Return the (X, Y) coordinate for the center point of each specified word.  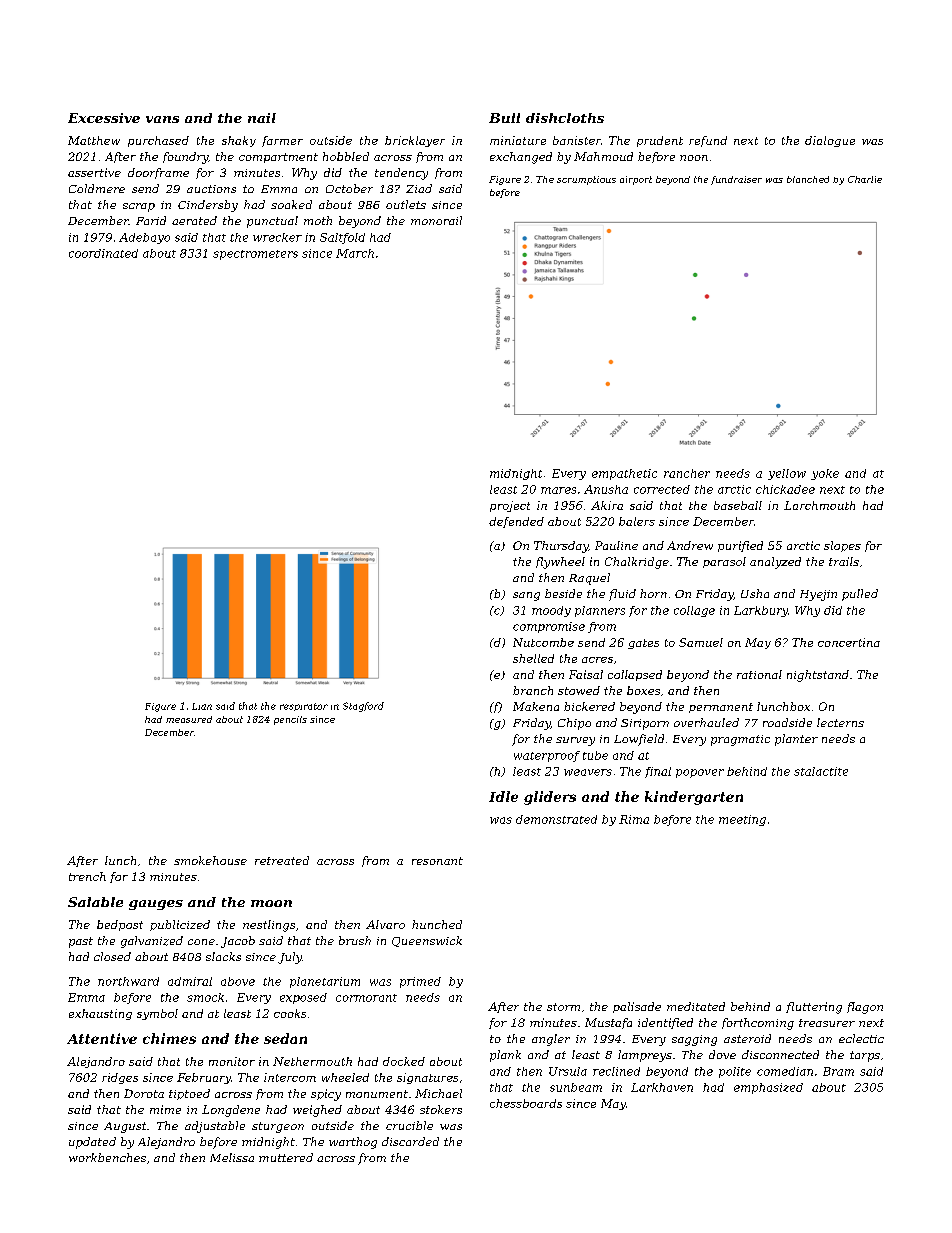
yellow (787, 474)
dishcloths (565, 118)
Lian (202, 706)
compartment (278, 158)
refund (708, 141)
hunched (437, 924)
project (510, 506)
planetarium (325, 982)
